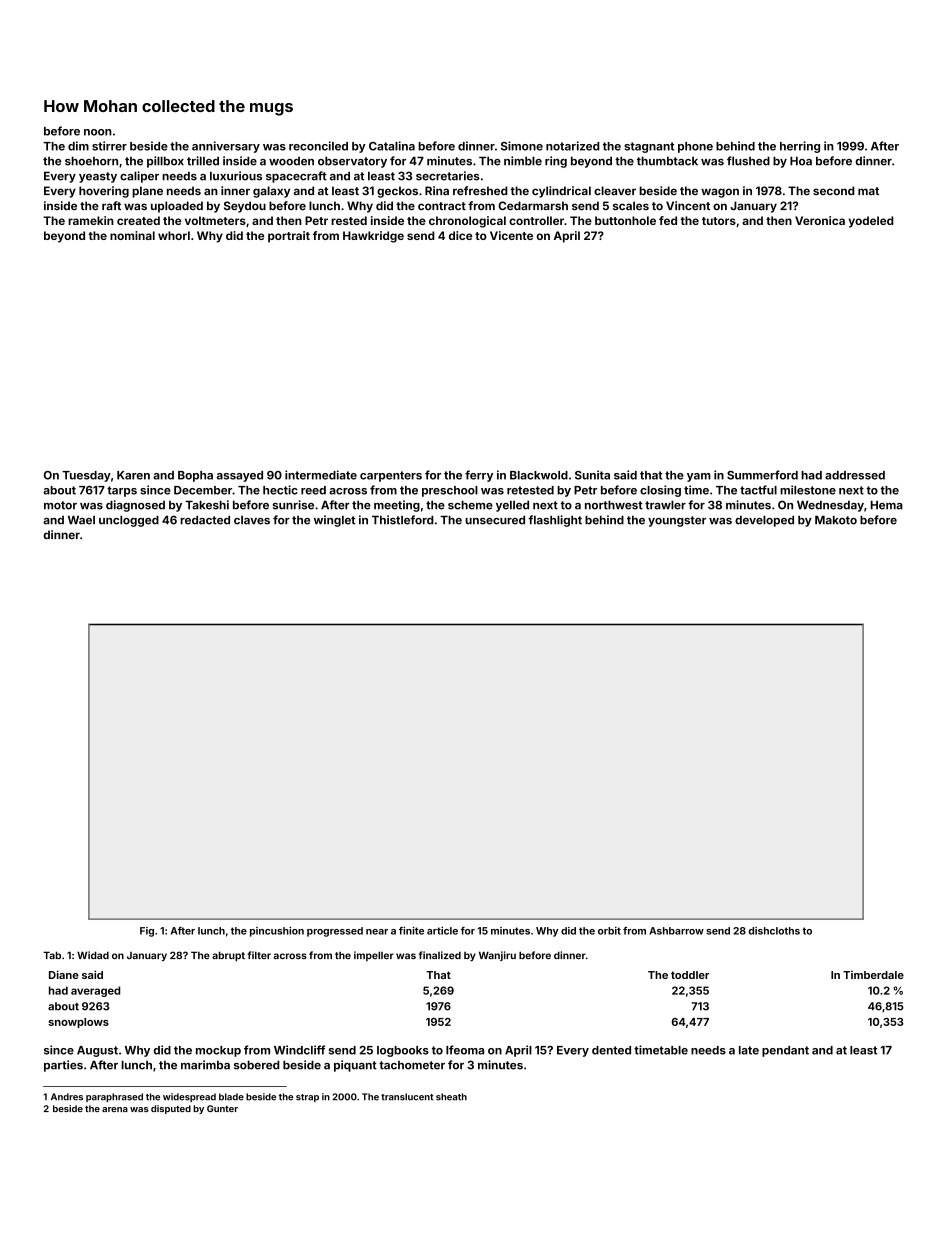  Describe the element at coordinates (855, 475) in the screenshot. I see `addressed` at that location.
